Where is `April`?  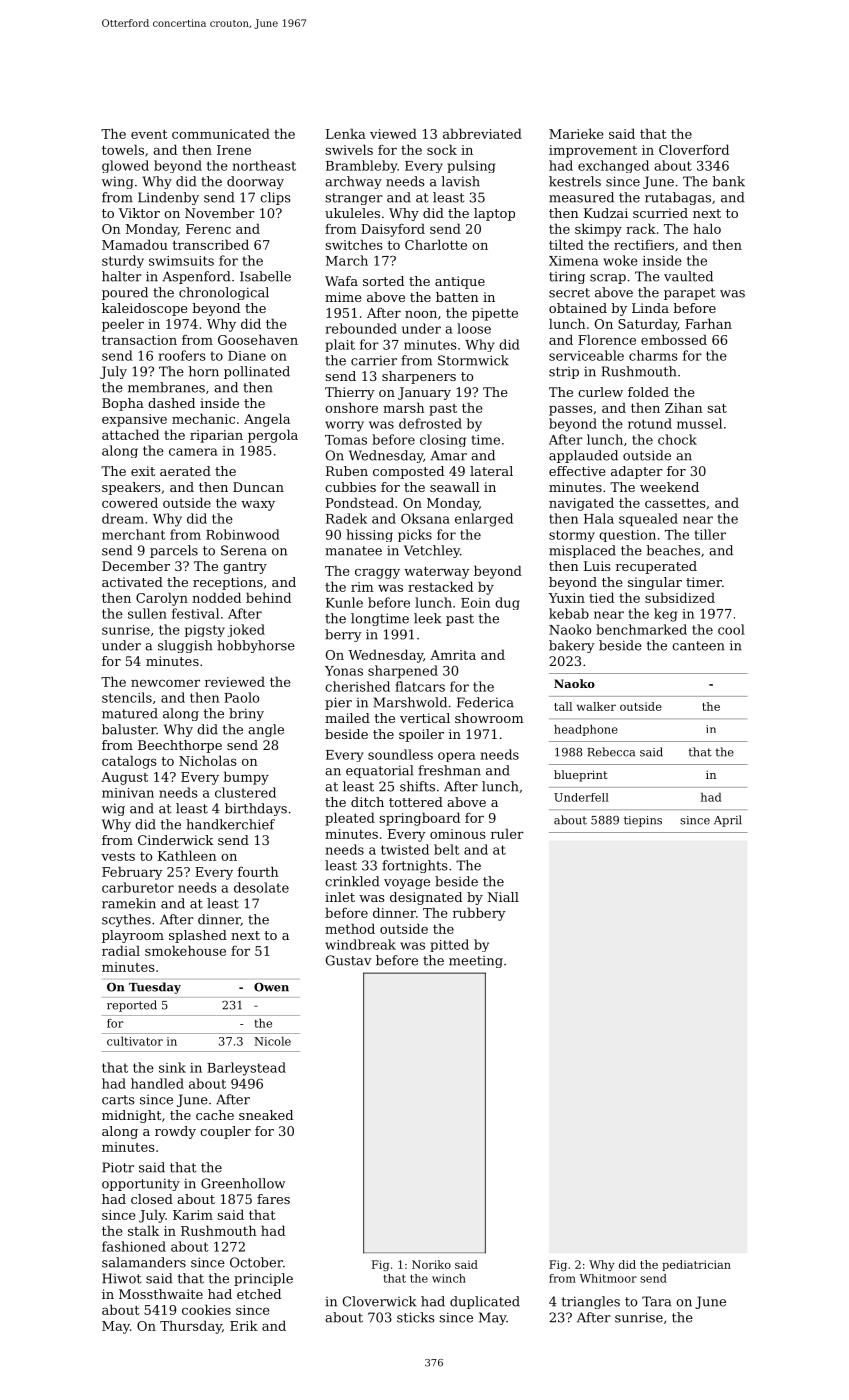 April is located at coordinates (728, 821).
